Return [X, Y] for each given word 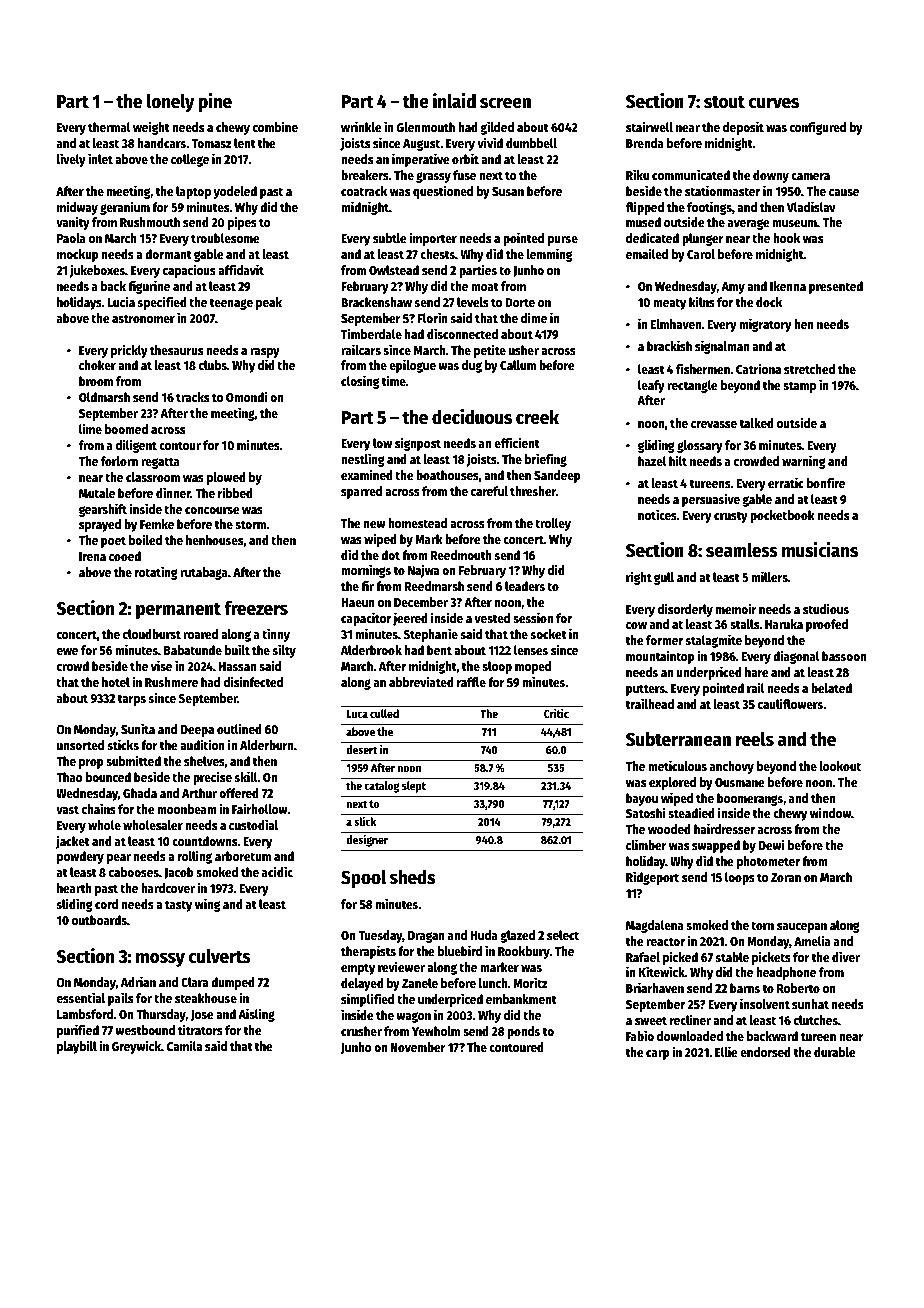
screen [505, 103]
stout [724, 102]
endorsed [765, 1052]
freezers [256, 608]
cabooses [134, 872]
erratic [786, 482]
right [639, 578]
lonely [171, 103]
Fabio [640, 1035]
